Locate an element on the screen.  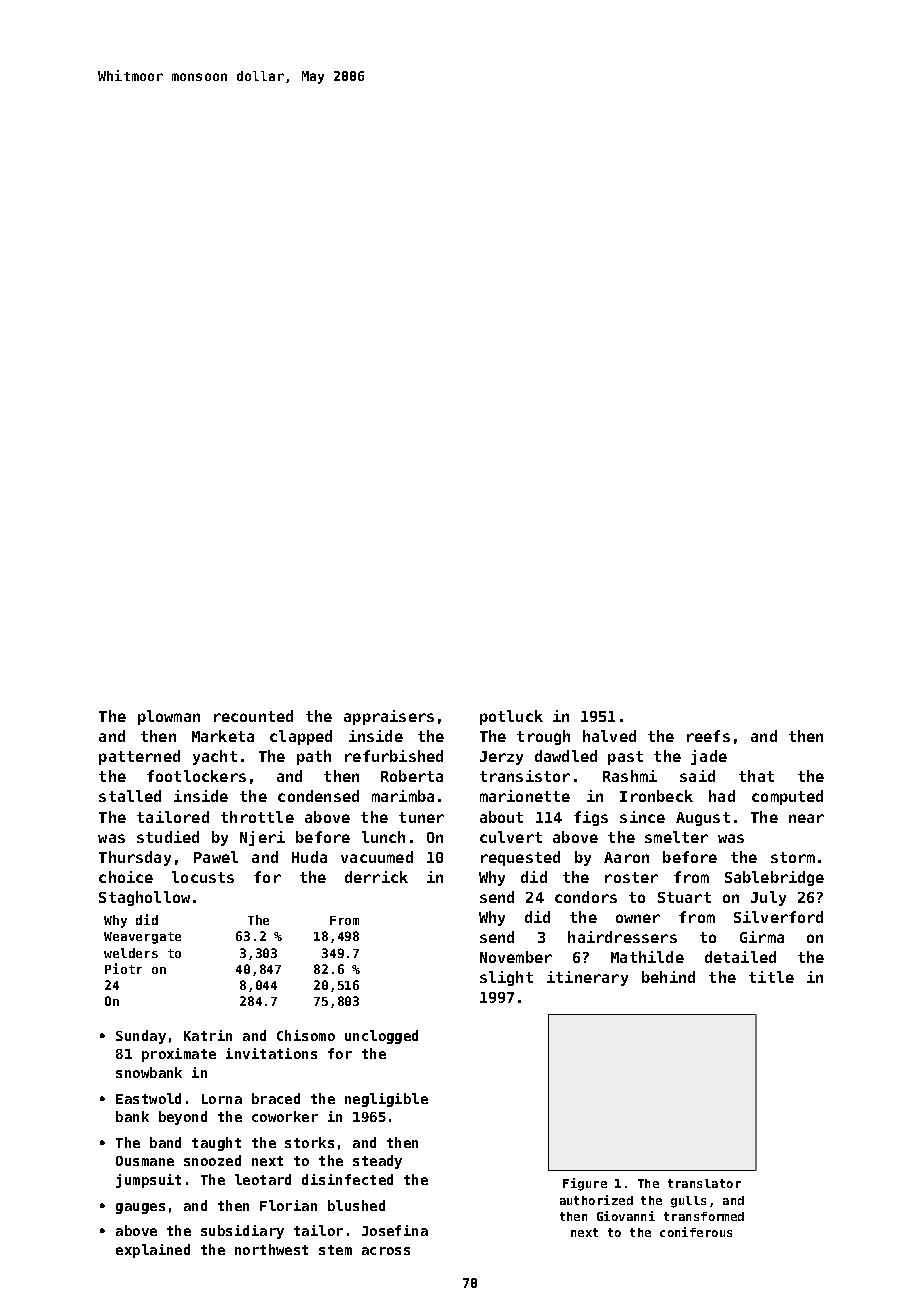
near is located at coordinates (806, 818).
